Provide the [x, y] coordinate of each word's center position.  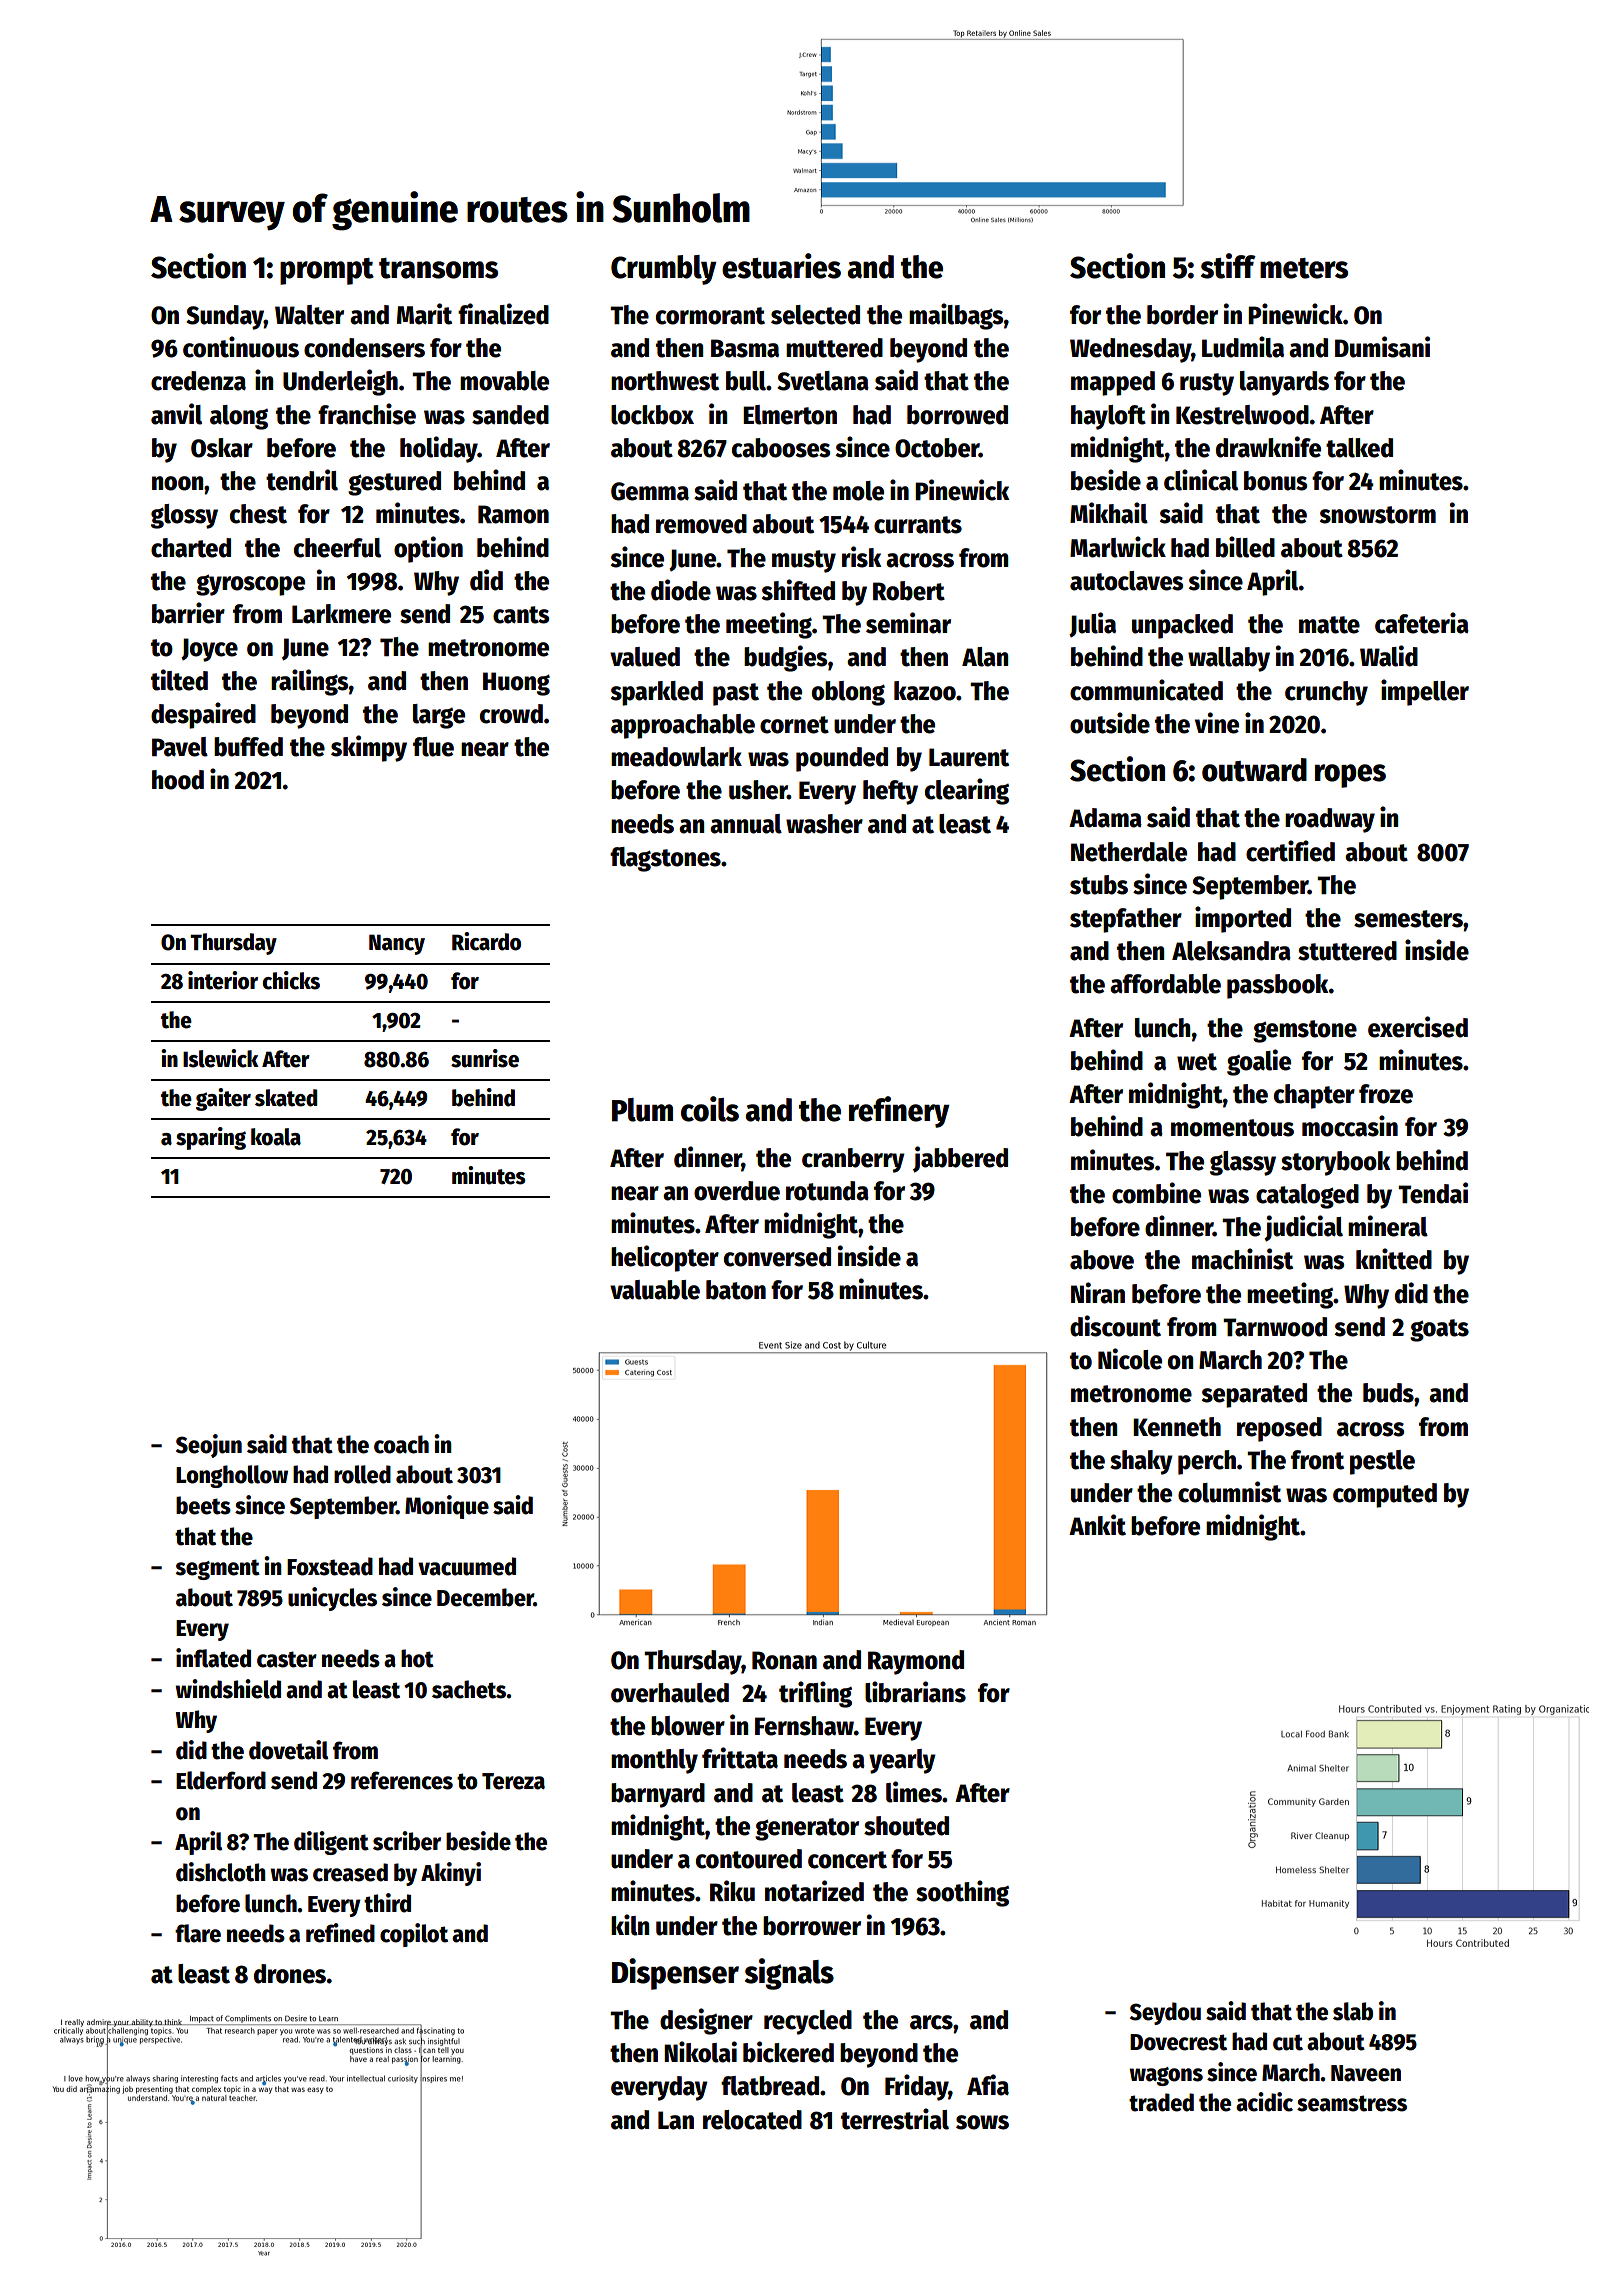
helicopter [665, 1258]
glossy [184, 516]
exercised [1418, 1027]
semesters [1408, 919]
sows [982, 2122]
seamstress [1352, 2103]
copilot [414, 1935]
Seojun [209, 1446]
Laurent [969, 757]
